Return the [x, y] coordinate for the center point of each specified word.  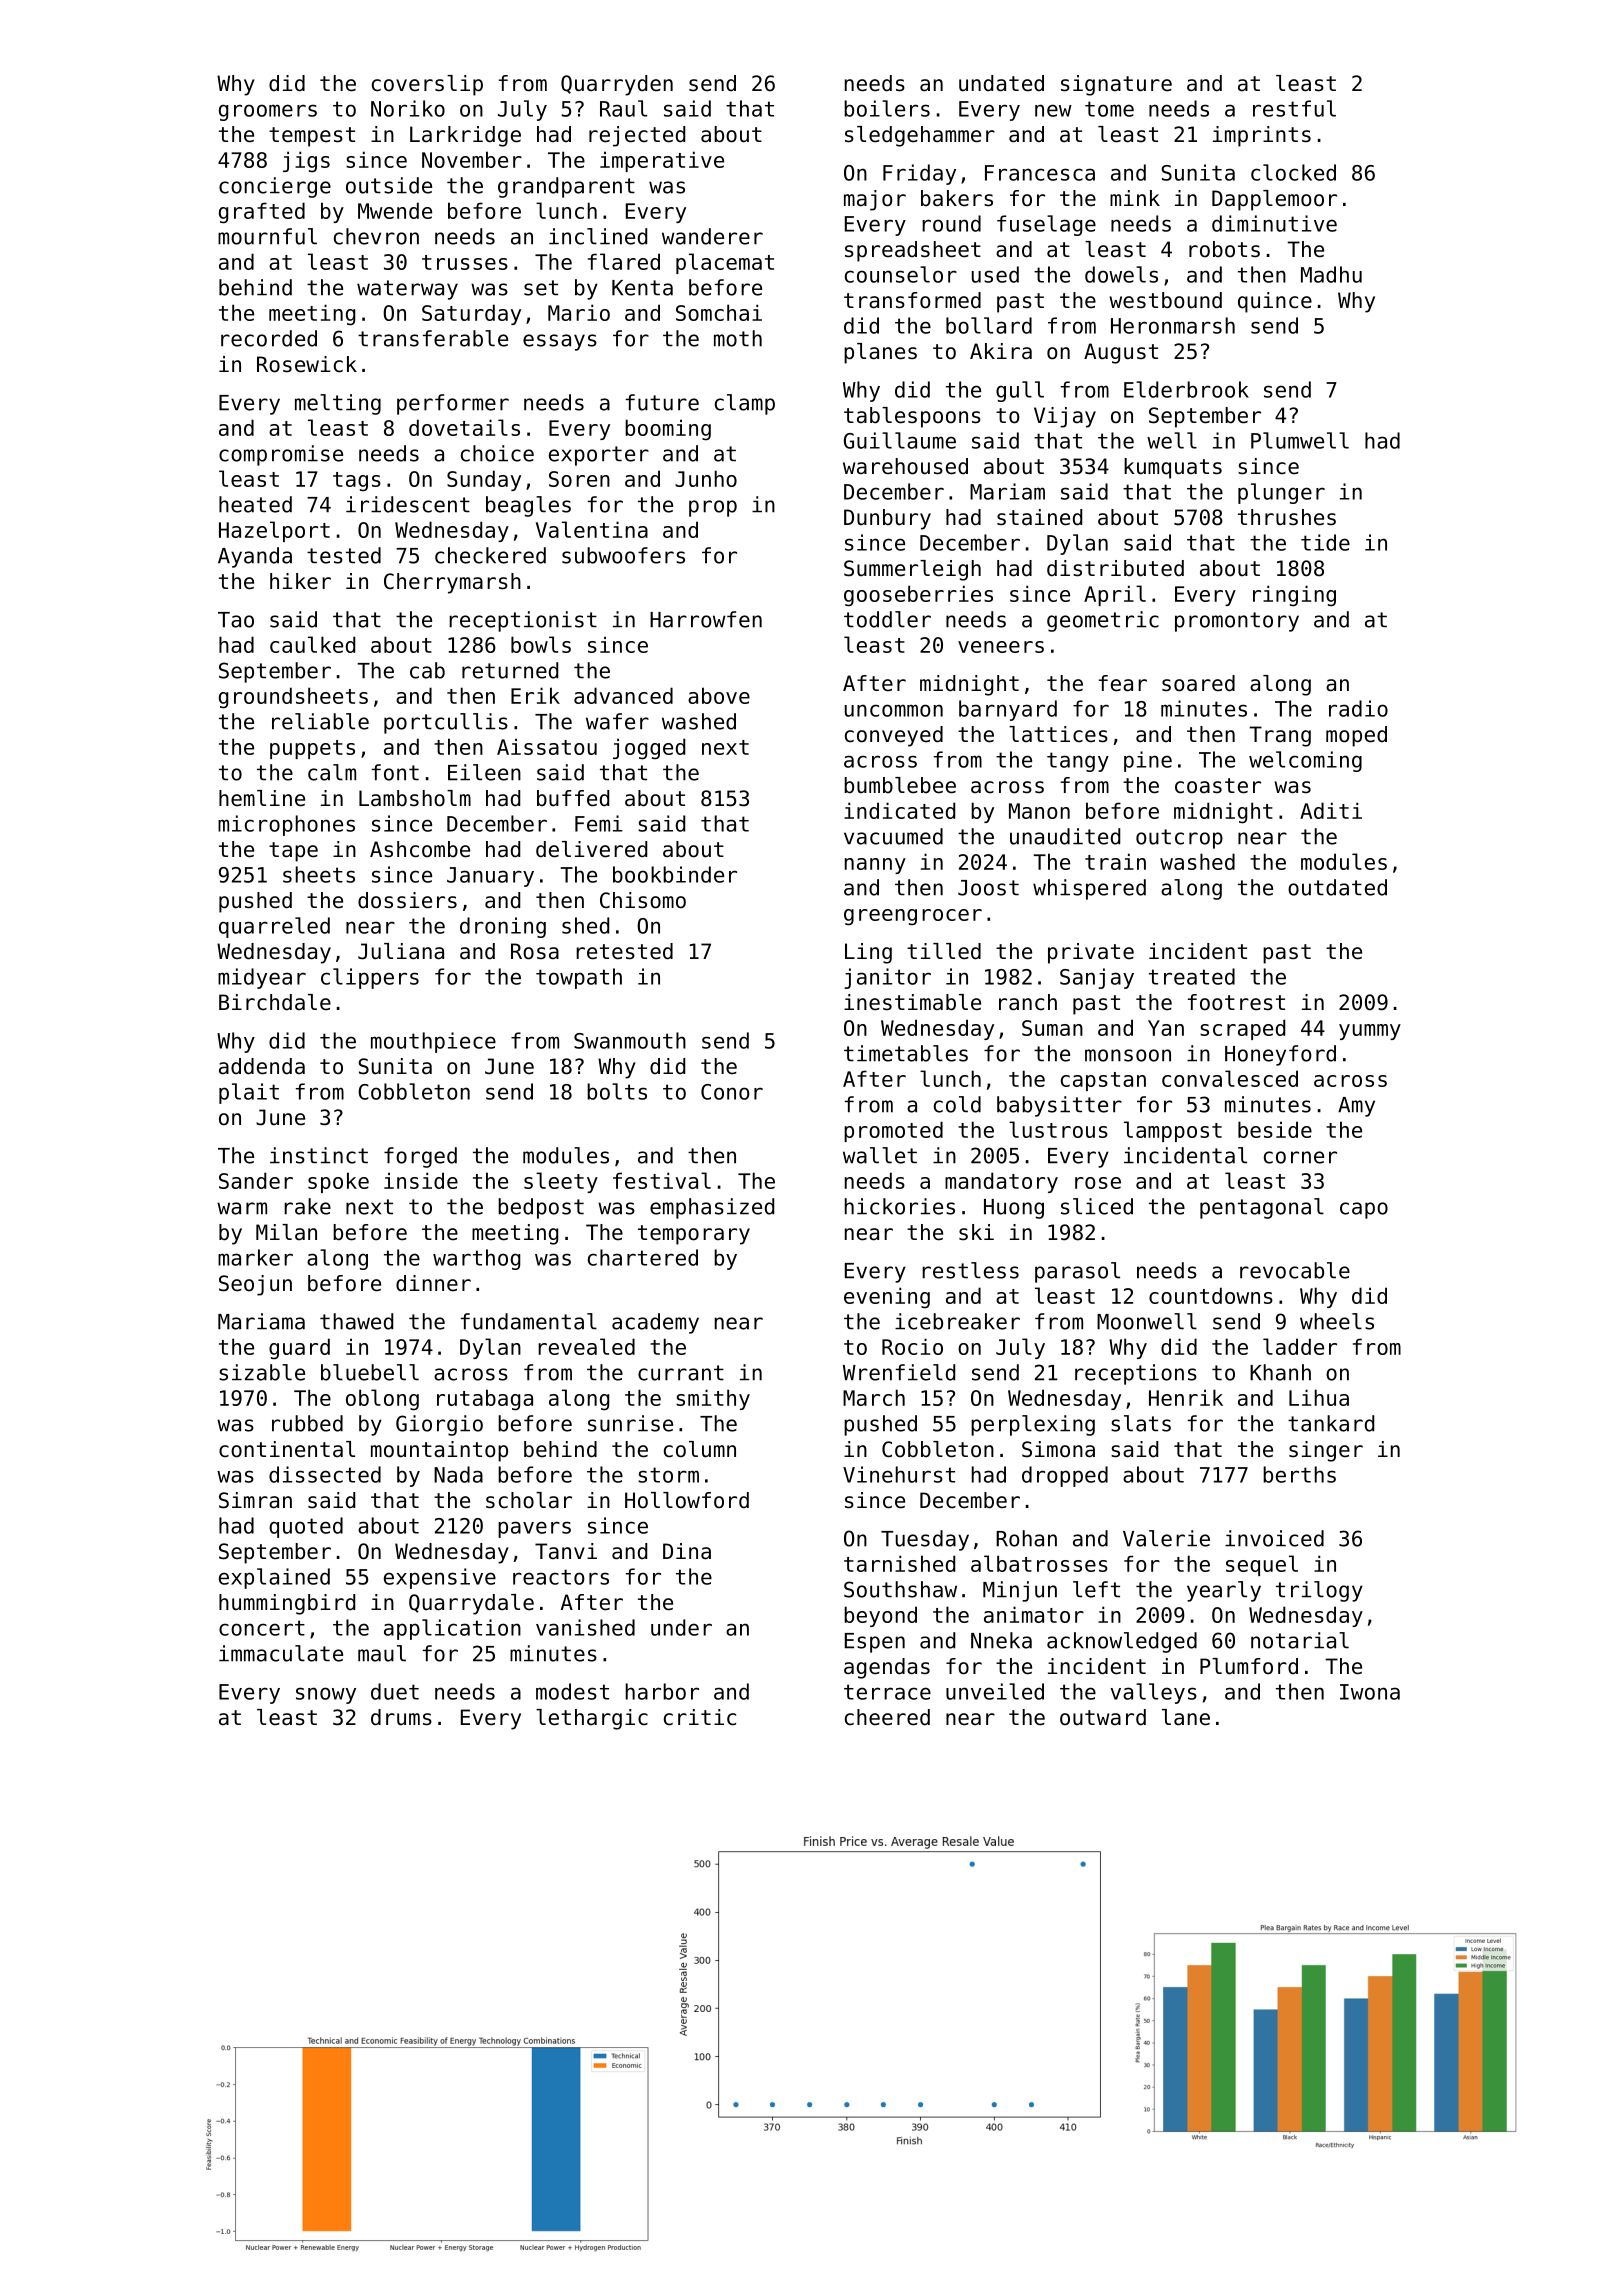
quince [1275, 302]
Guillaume [900, 440]
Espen [875, 1643]
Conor [732, 1092]
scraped [1242, 1029]
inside [421, 1180]
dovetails [464, 427]
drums [401, 1717]
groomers [268, 112]
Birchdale [275, 1002]
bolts [617, 1091]
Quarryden [617, 85]
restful [1294, 108]
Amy [1356, 1107]
